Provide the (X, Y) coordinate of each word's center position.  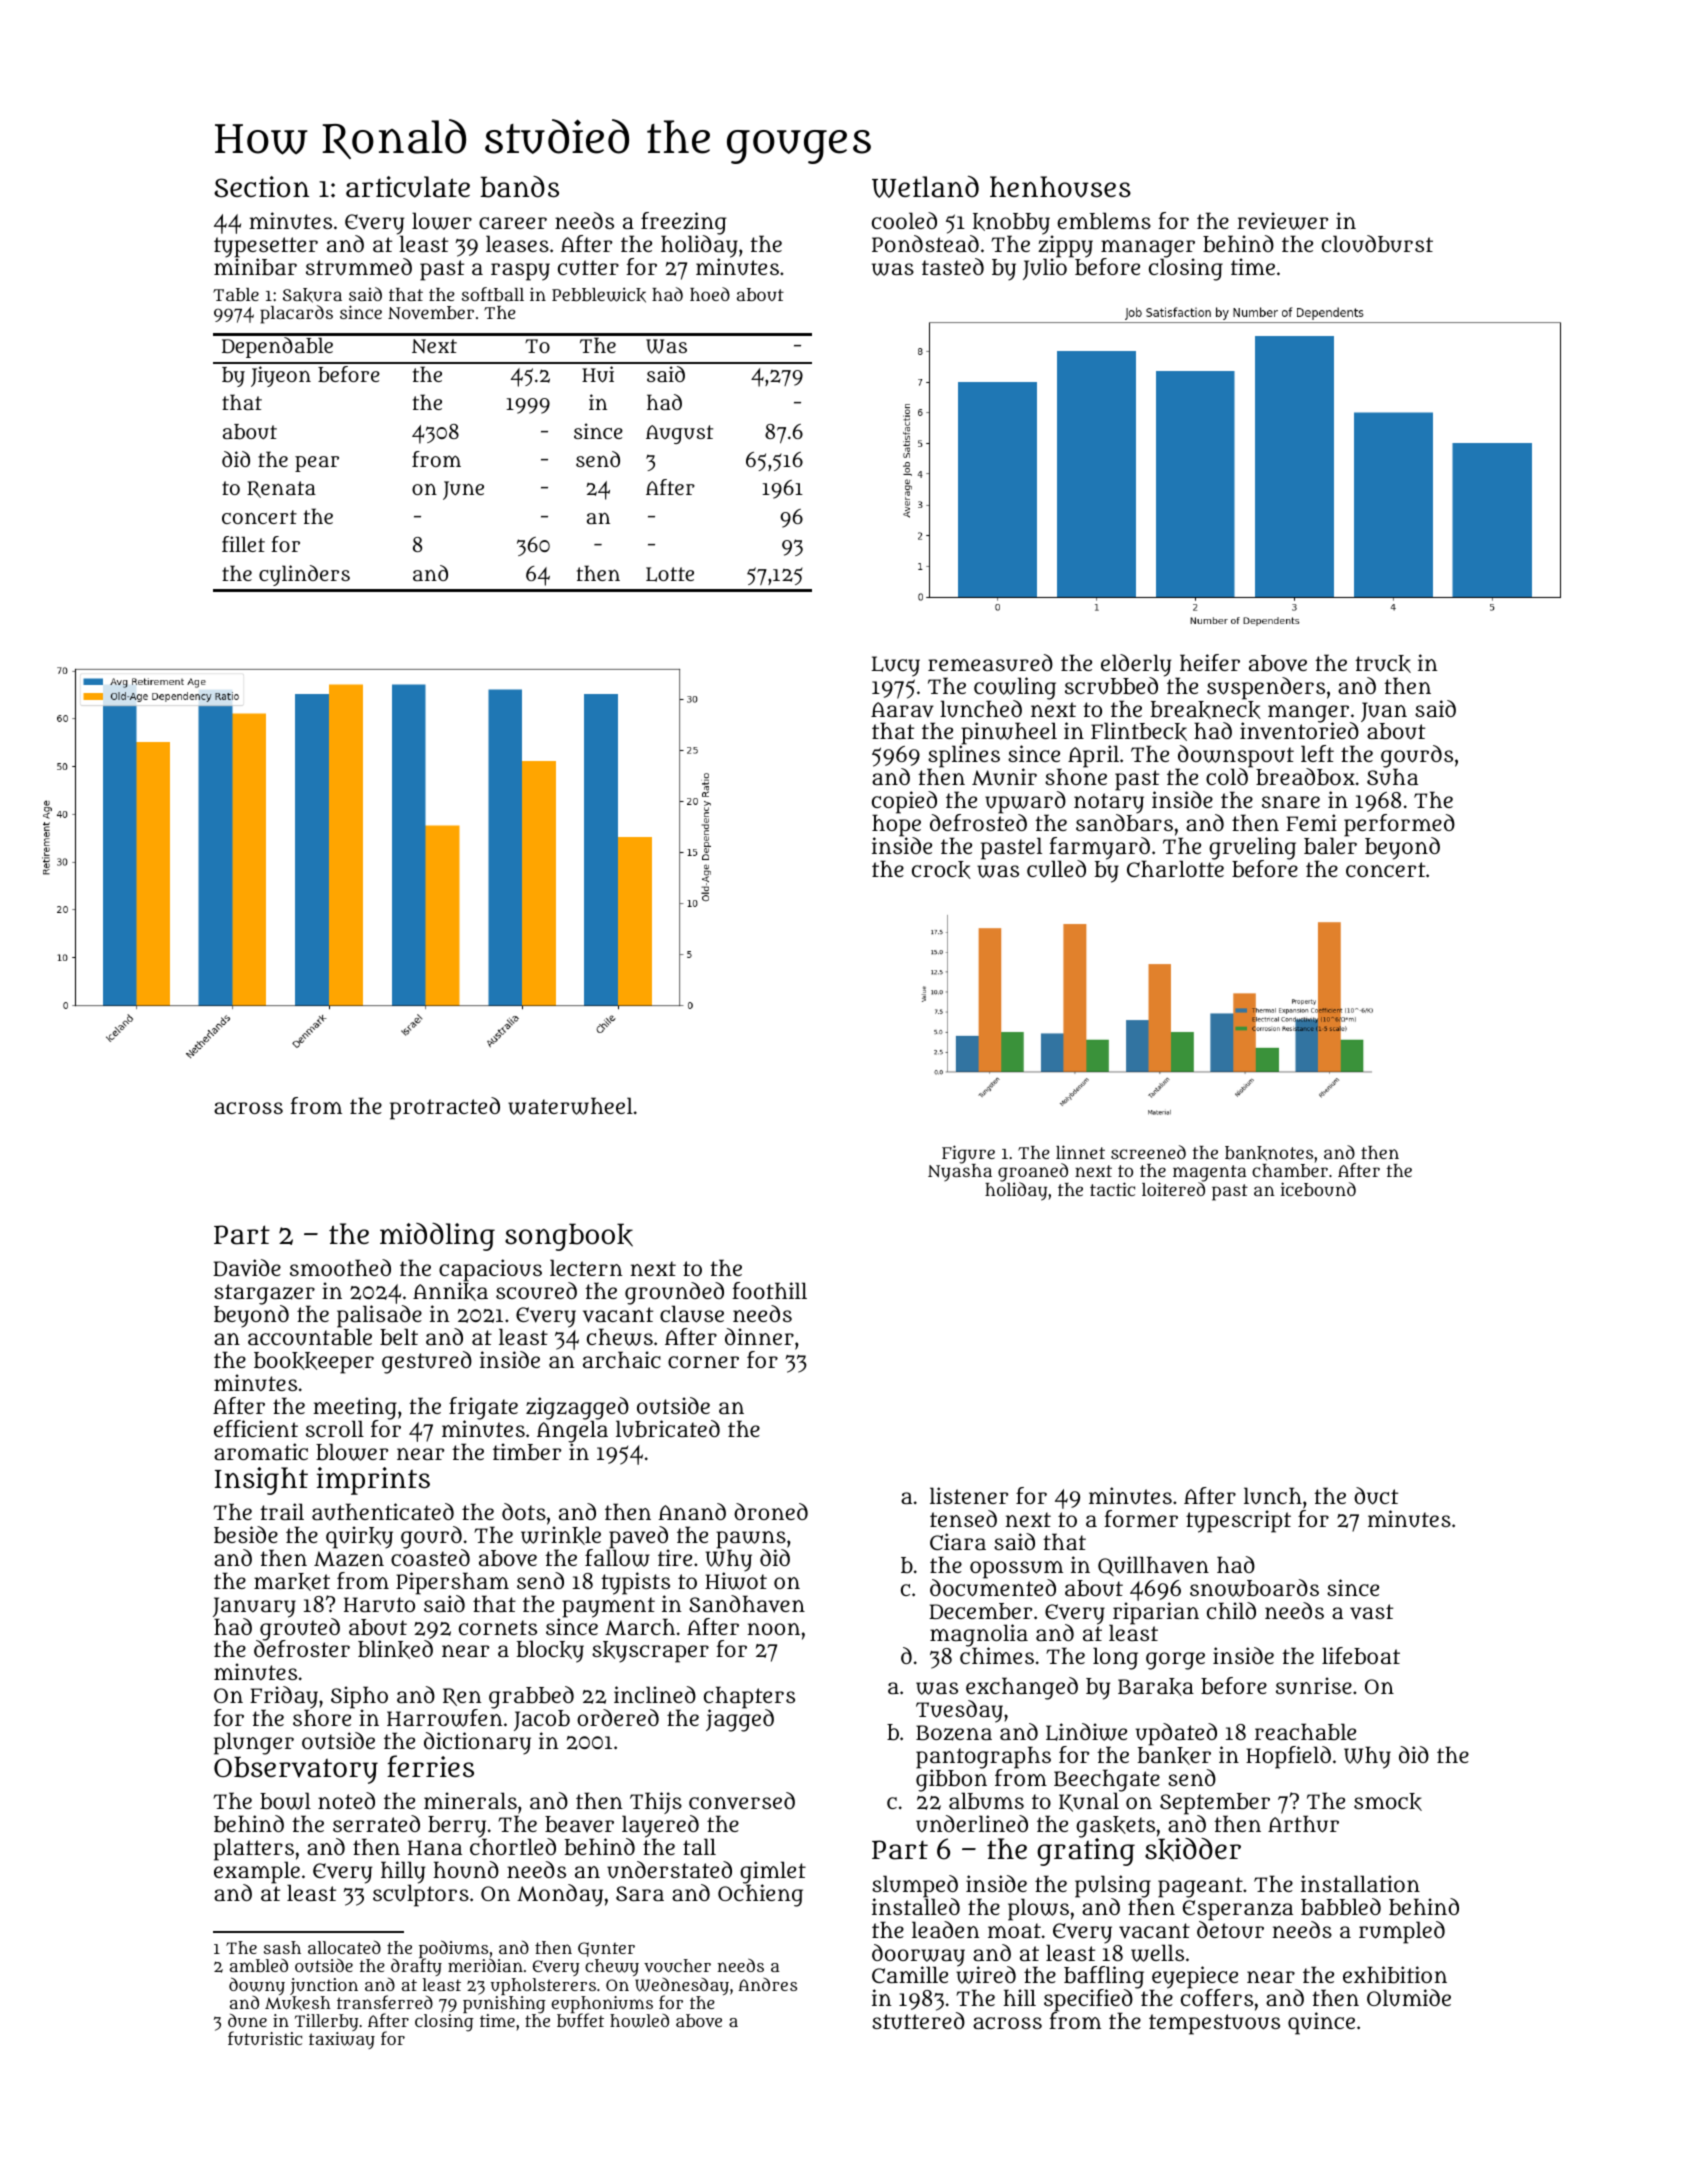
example (257, 1873)
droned (771, 1511)
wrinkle (561, 1535)
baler (1330, 846)
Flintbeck (1139, 731)
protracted (445, 1108)
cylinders (304, 575)
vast (1371, 1611)
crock (941, 870)
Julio (1045, 269)
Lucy (896, 666)
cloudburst (1377, 243)
